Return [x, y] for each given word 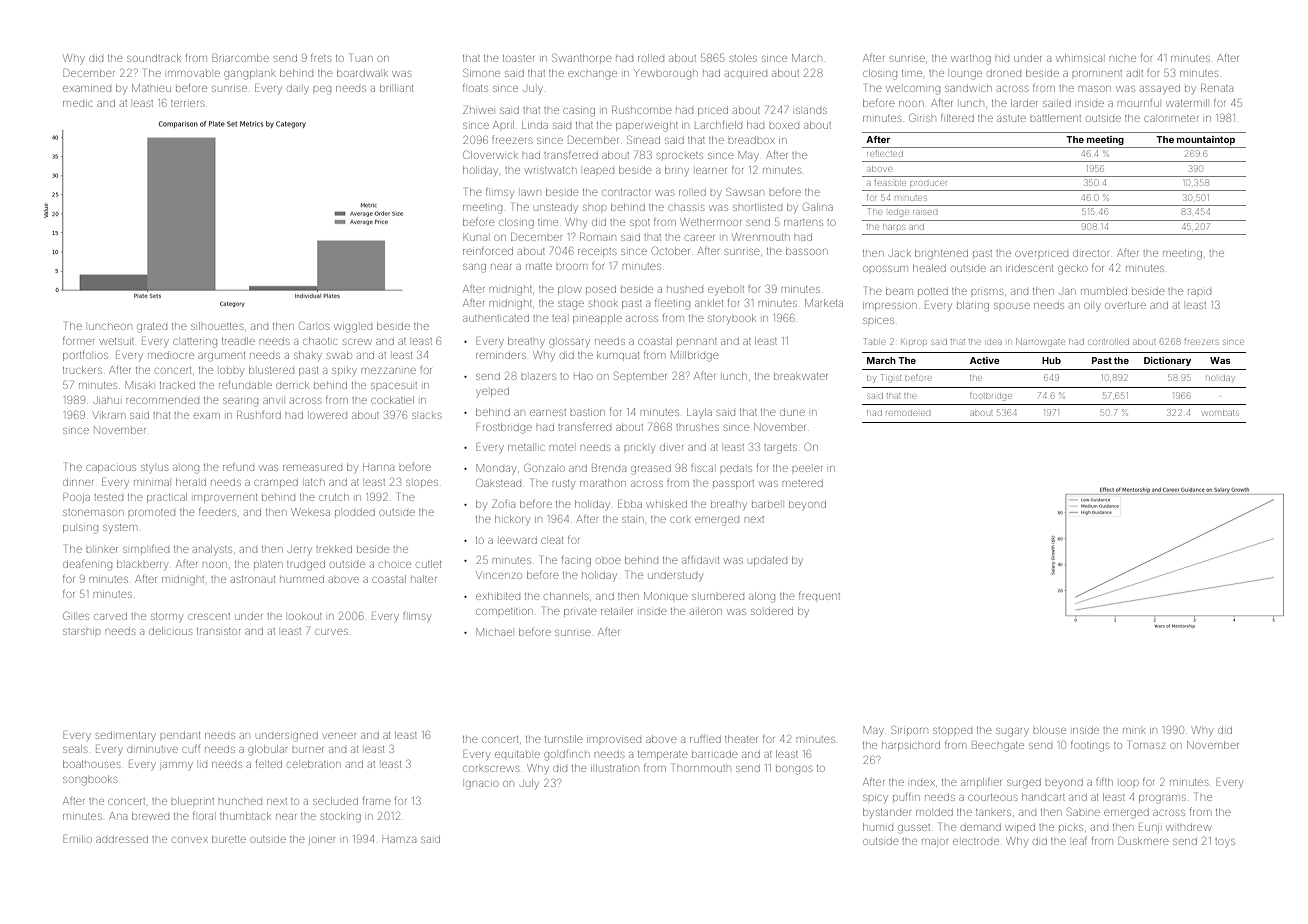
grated [152, 328]
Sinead [643, 139]
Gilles [76, 615]
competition [504, 611]
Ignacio [482, 785]
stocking [341, 817]
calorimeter [1171, 118]
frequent [819, 595]
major [935, 843]
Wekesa [311, 512]
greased [651, 470]
